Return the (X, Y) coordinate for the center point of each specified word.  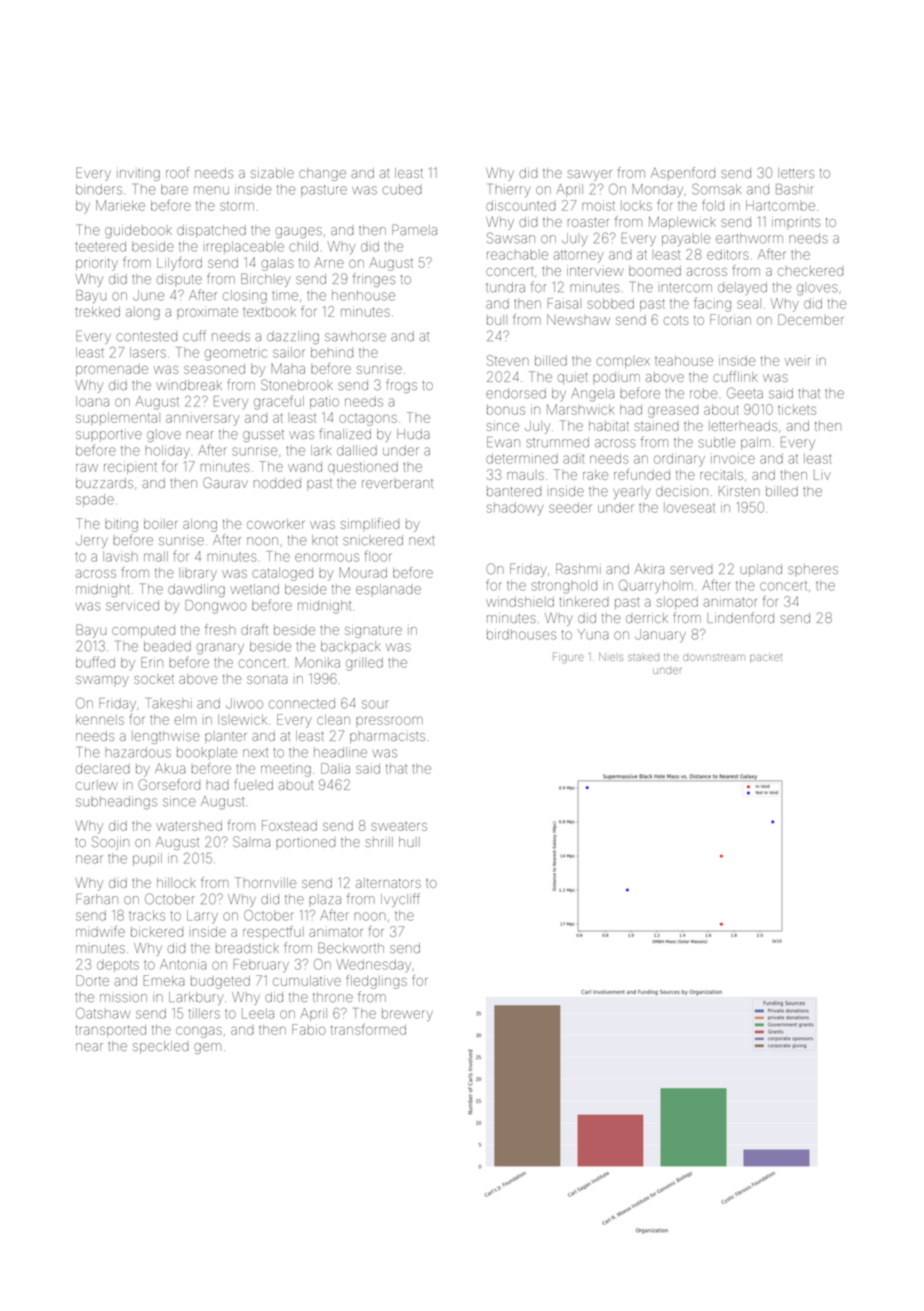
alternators (388, 883)
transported (111, 1031)
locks (636, 206)
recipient (130, 467)
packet (766, 658)
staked (643, 657)
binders (99, 189)
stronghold (564, 587)
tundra (505, 287)
